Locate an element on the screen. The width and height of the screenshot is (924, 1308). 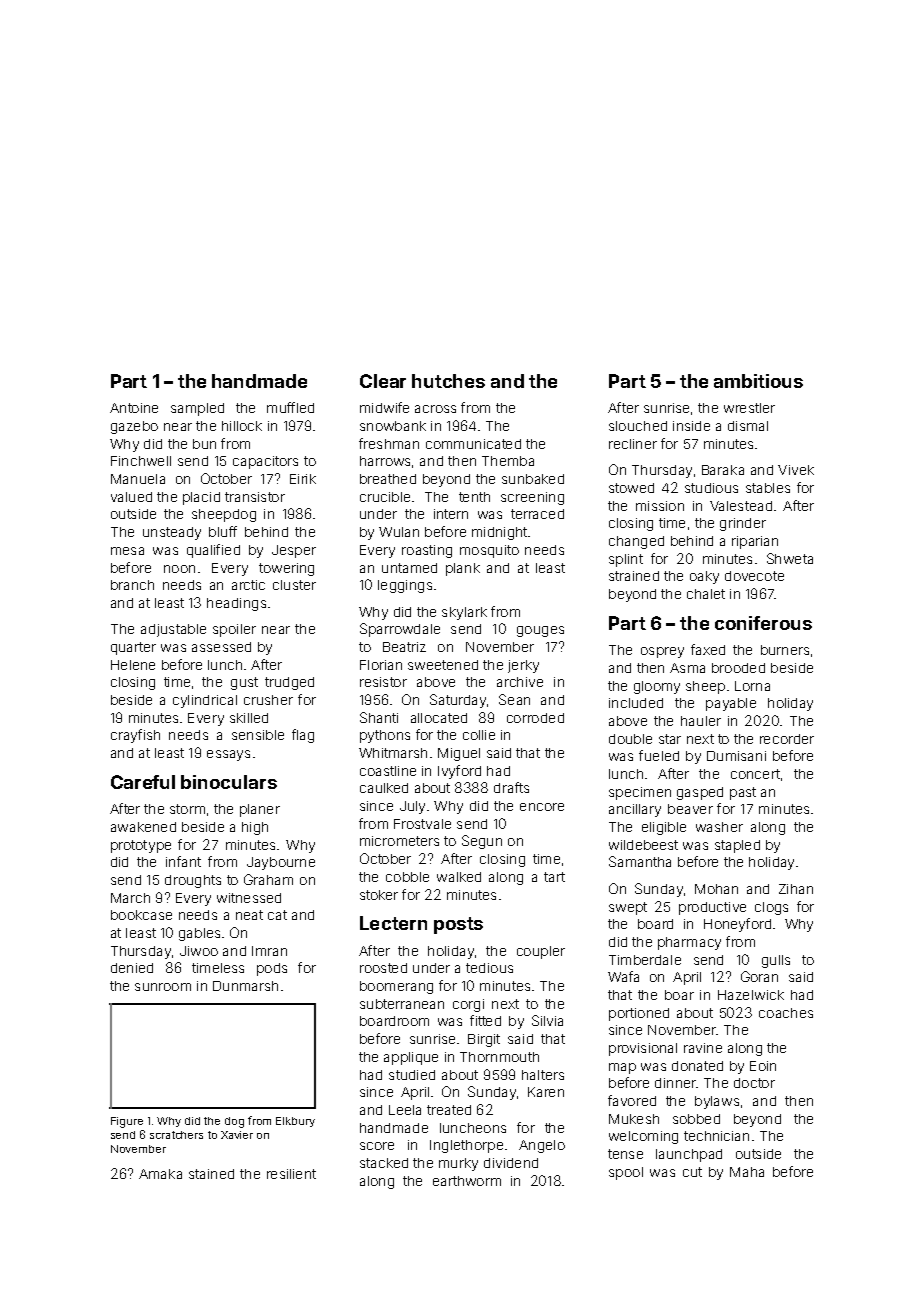
ambitious is located at coordinates (758, 381).
